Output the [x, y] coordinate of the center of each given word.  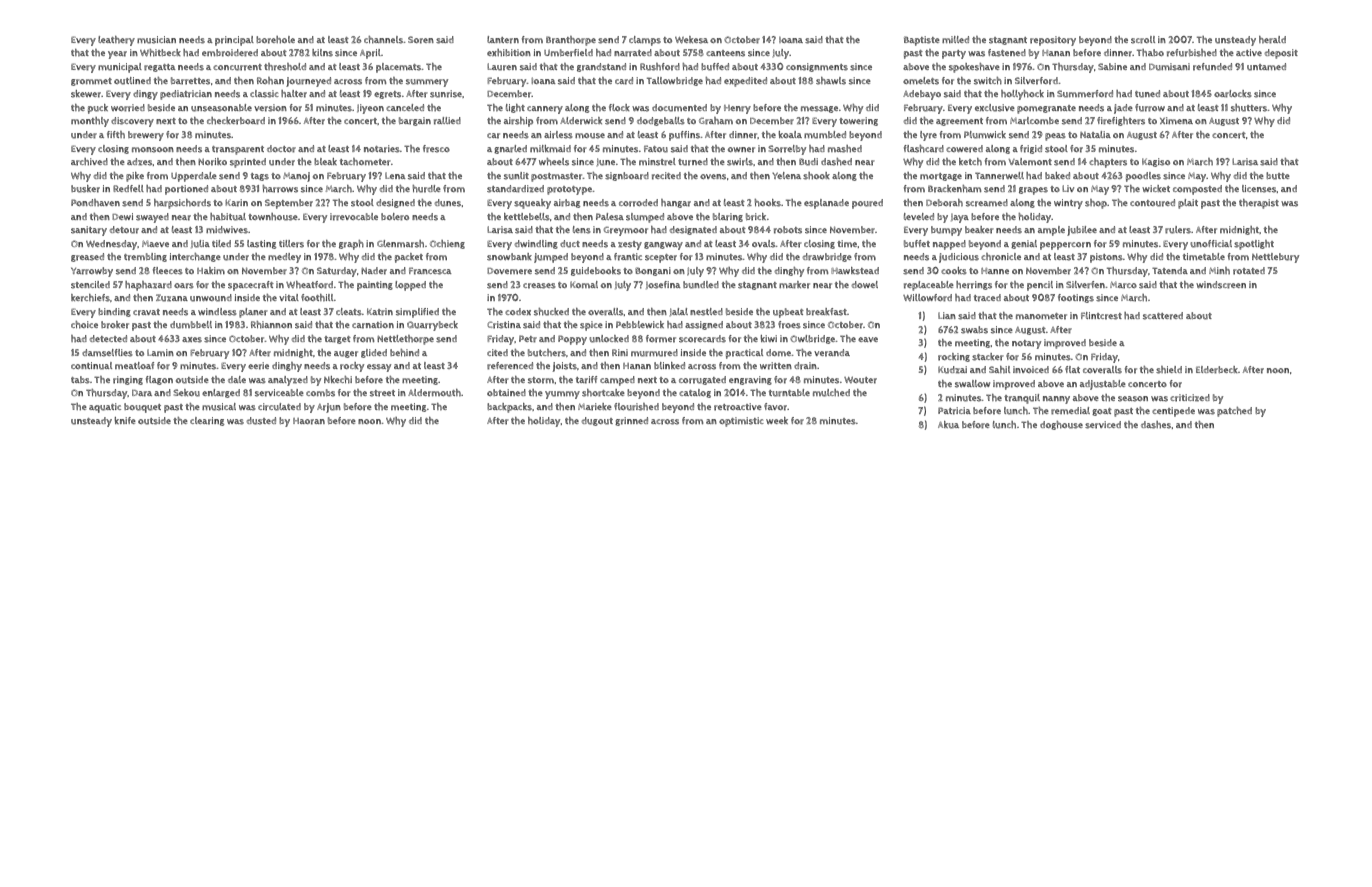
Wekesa [691, 40]
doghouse [1061, 425]
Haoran [309, 421]
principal [234, 41]
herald [1272, 40]
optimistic [741, 422]
